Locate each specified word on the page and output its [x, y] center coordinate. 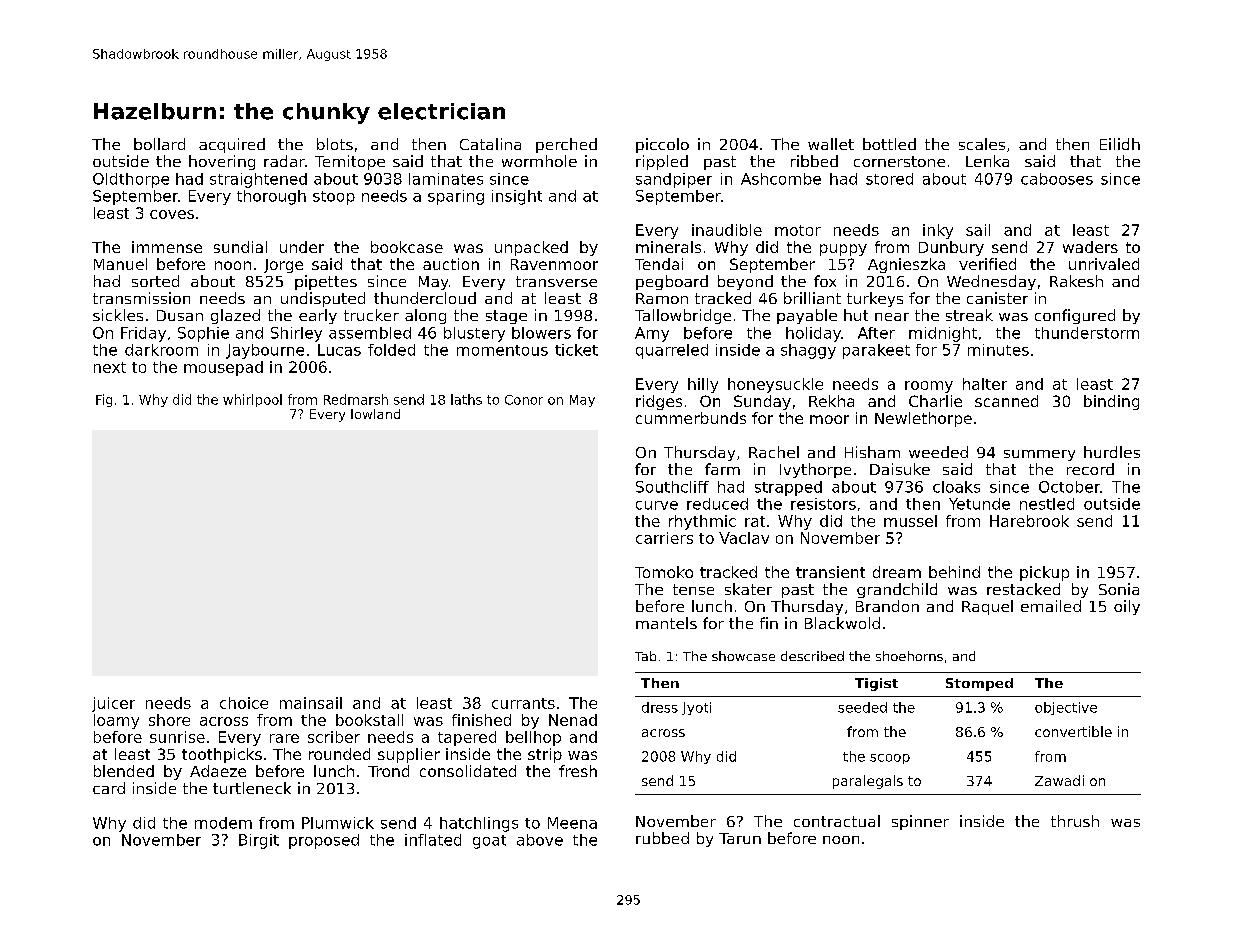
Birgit [259, 841]
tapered [467, 738]
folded [391, 350]
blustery [474, 334]
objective [1066, 708]
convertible [1073, 731]
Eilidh [1120, 144]
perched [566, 145]
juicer [113, 704]
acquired [232, 145]
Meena [572, 823]
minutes [998, 350]
